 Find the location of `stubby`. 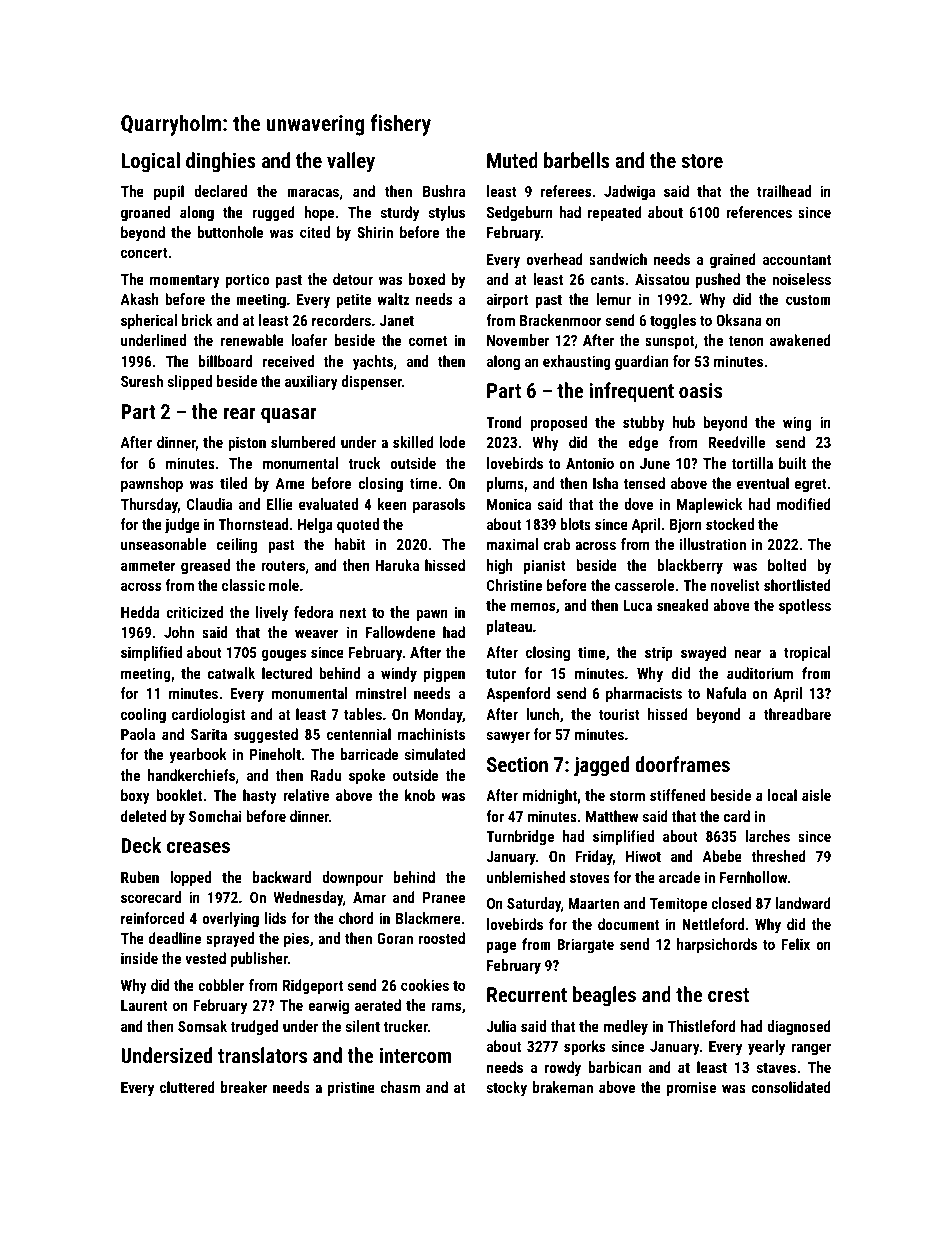

stubby is located at coordinates (644, 424).
